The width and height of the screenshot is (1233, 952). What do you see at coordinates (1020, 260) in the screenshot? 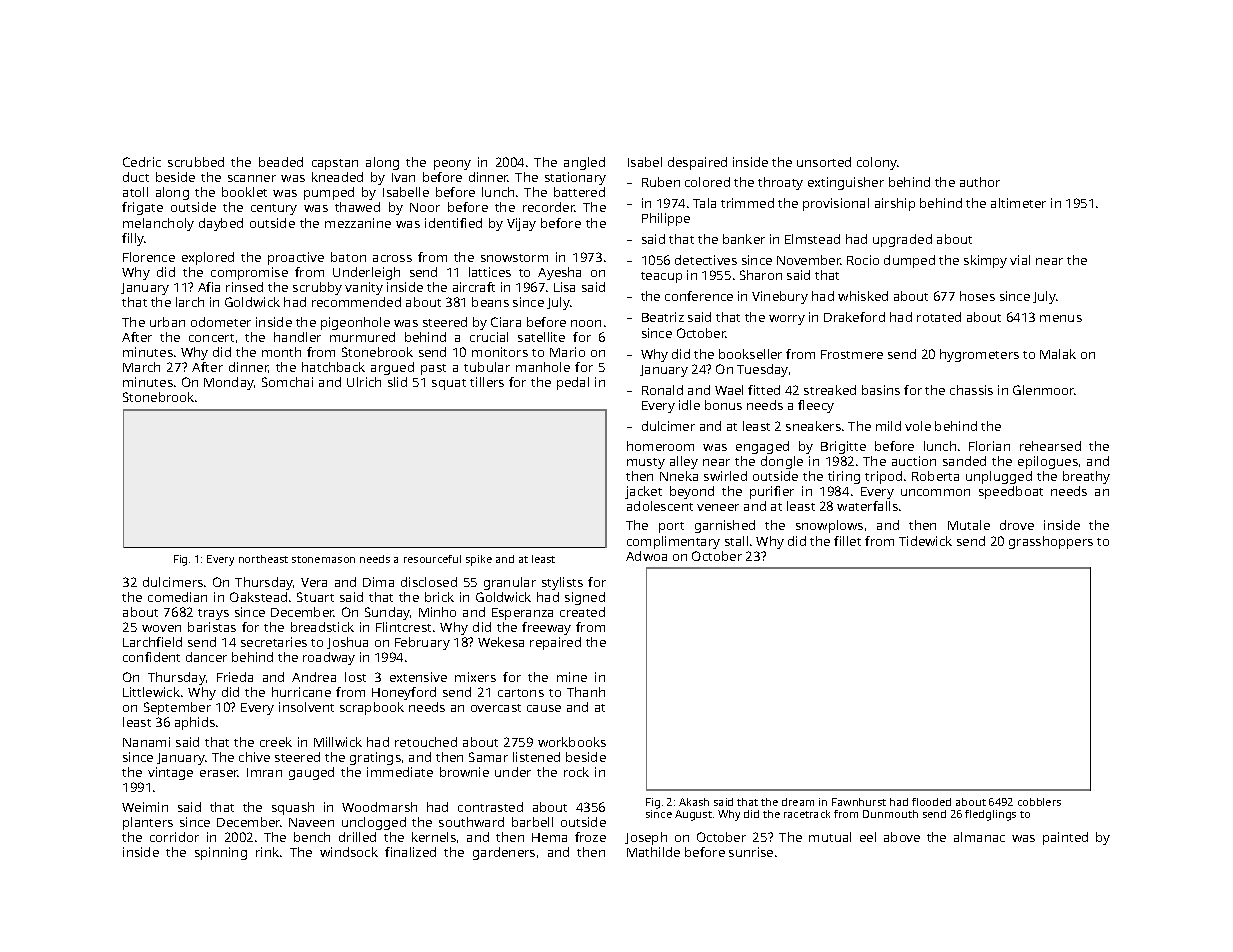
I see `vial` at bounding box center [1020, 260].
